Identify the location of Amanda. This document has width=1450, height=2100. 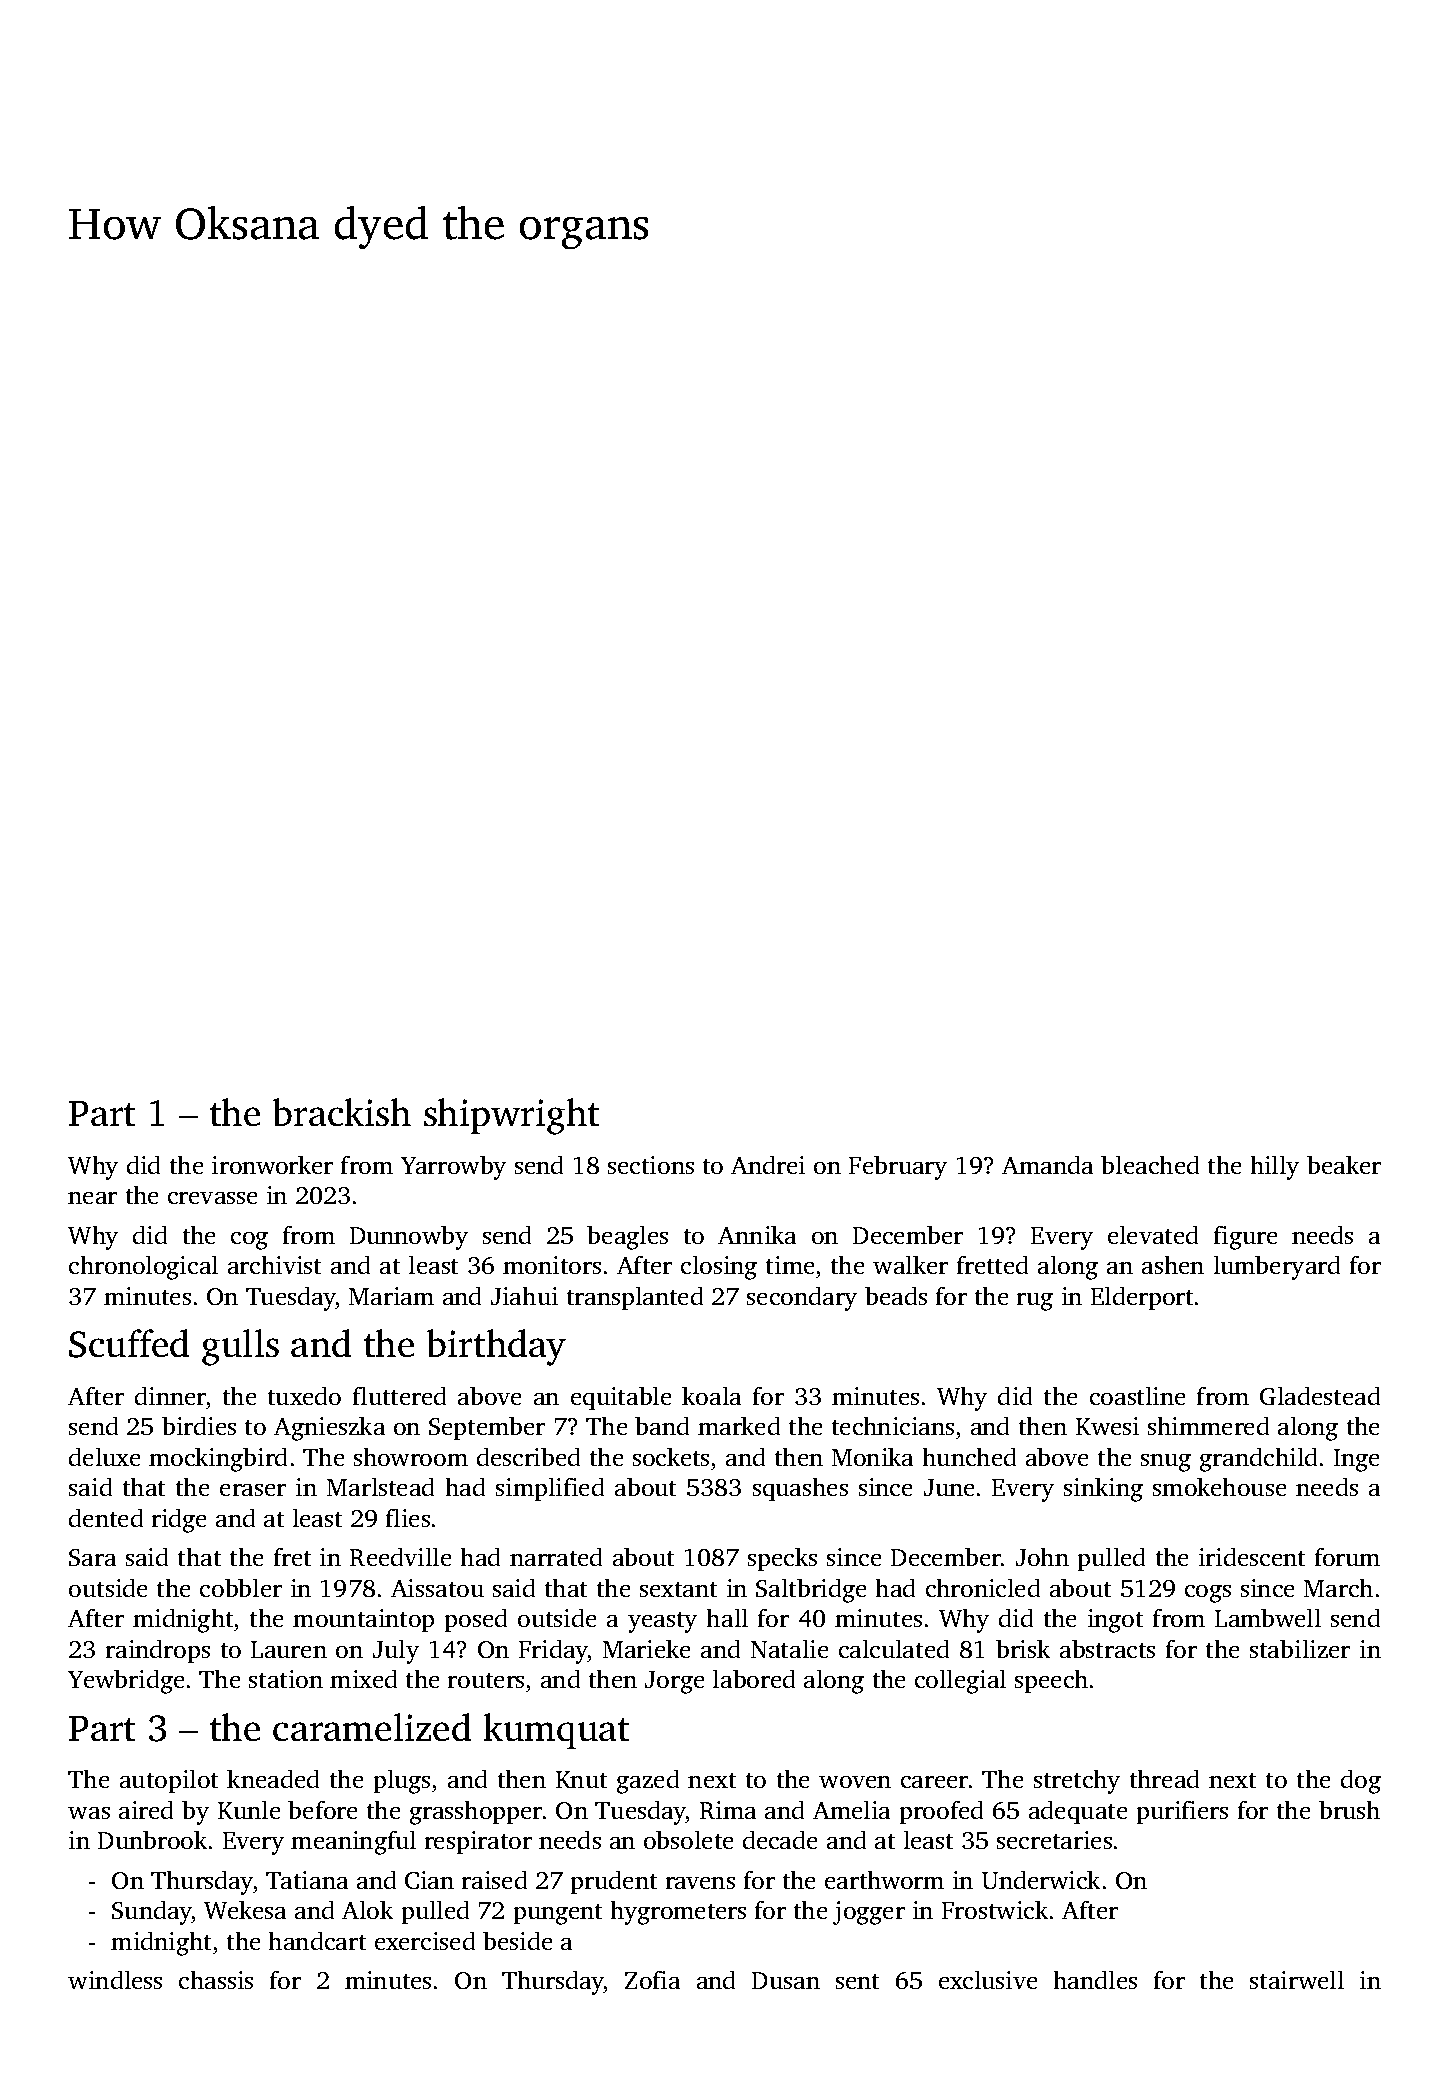
(1047, 1165).
